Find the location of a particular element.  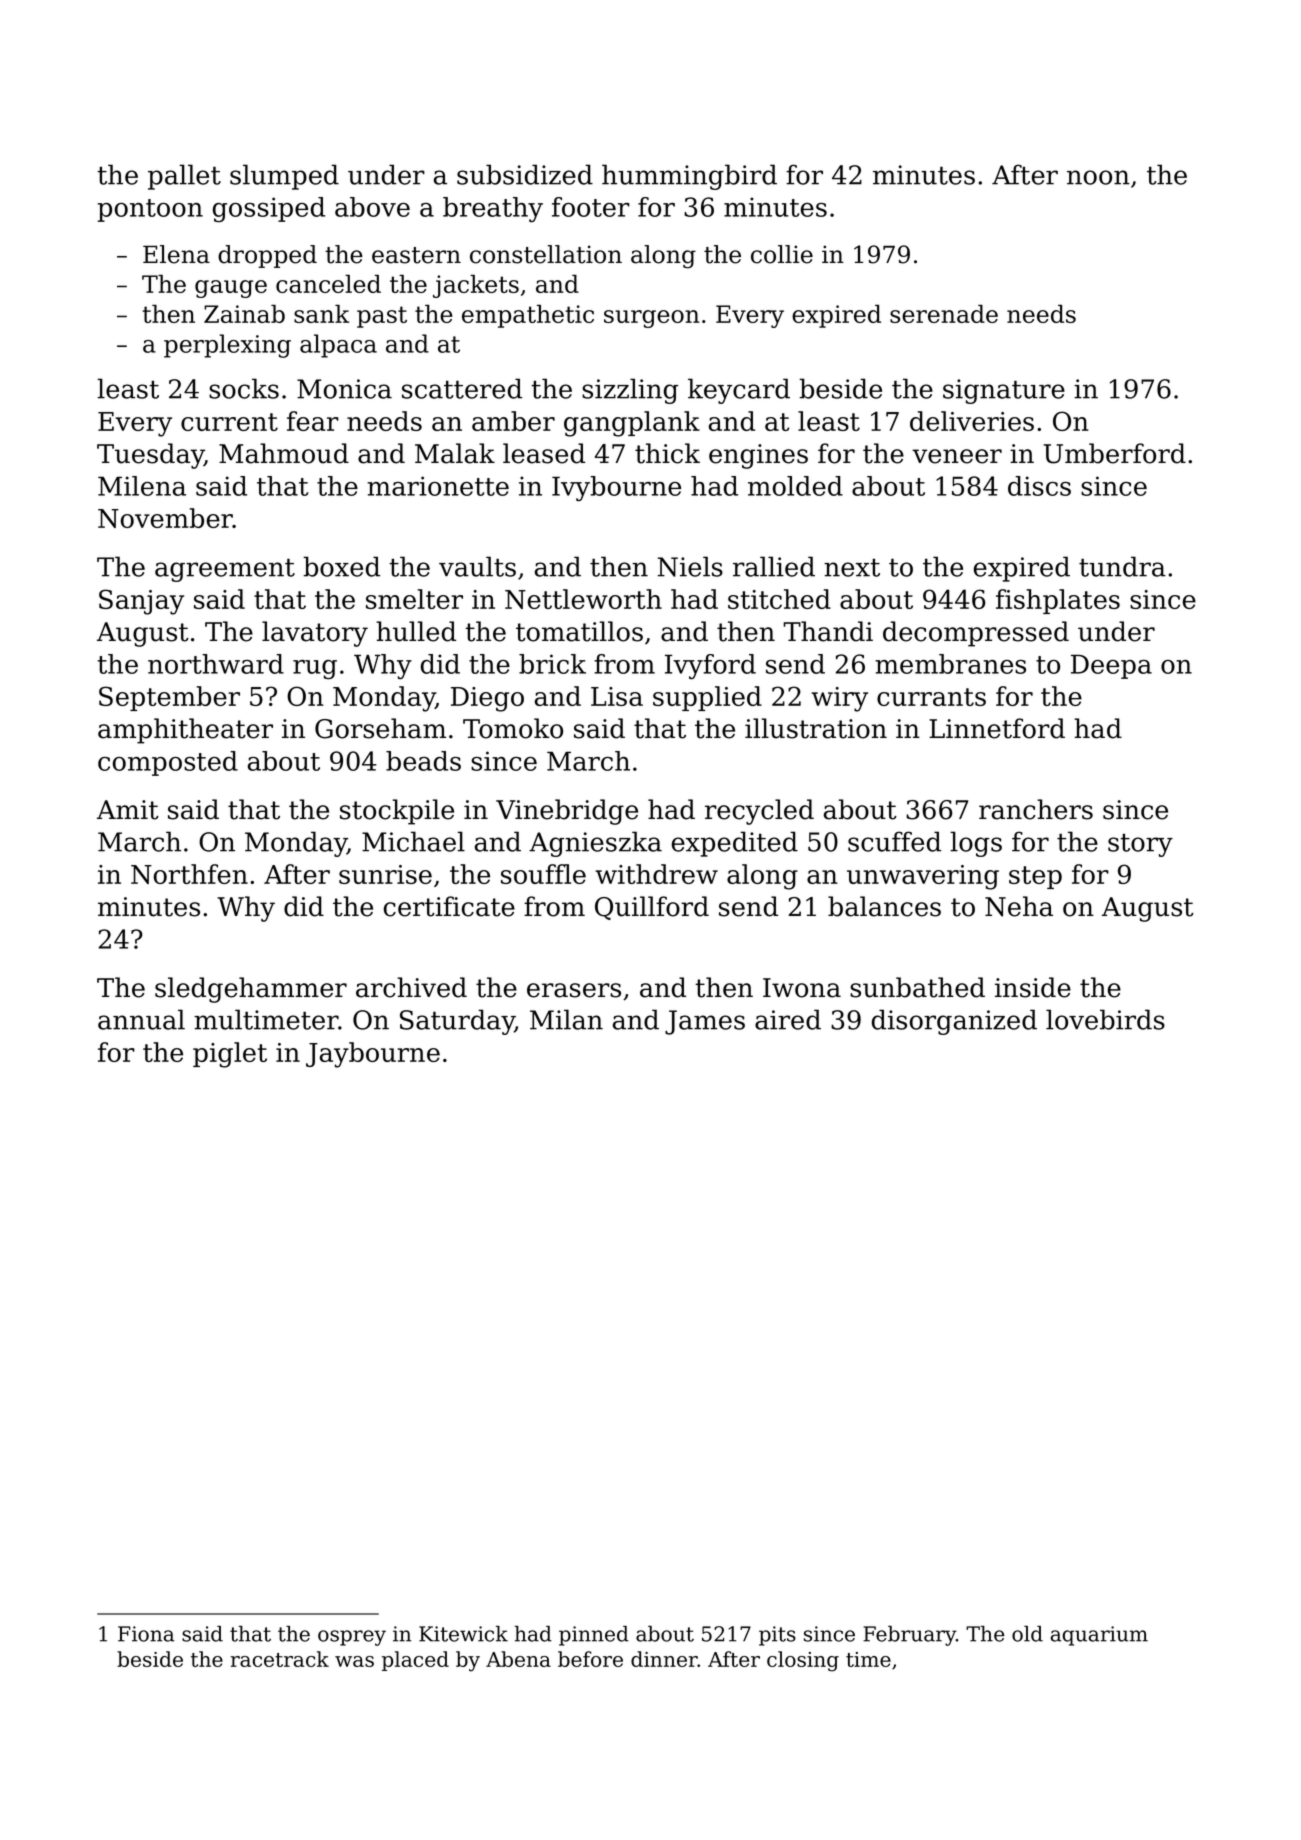

noon is located at coordinates (1098, 177).
